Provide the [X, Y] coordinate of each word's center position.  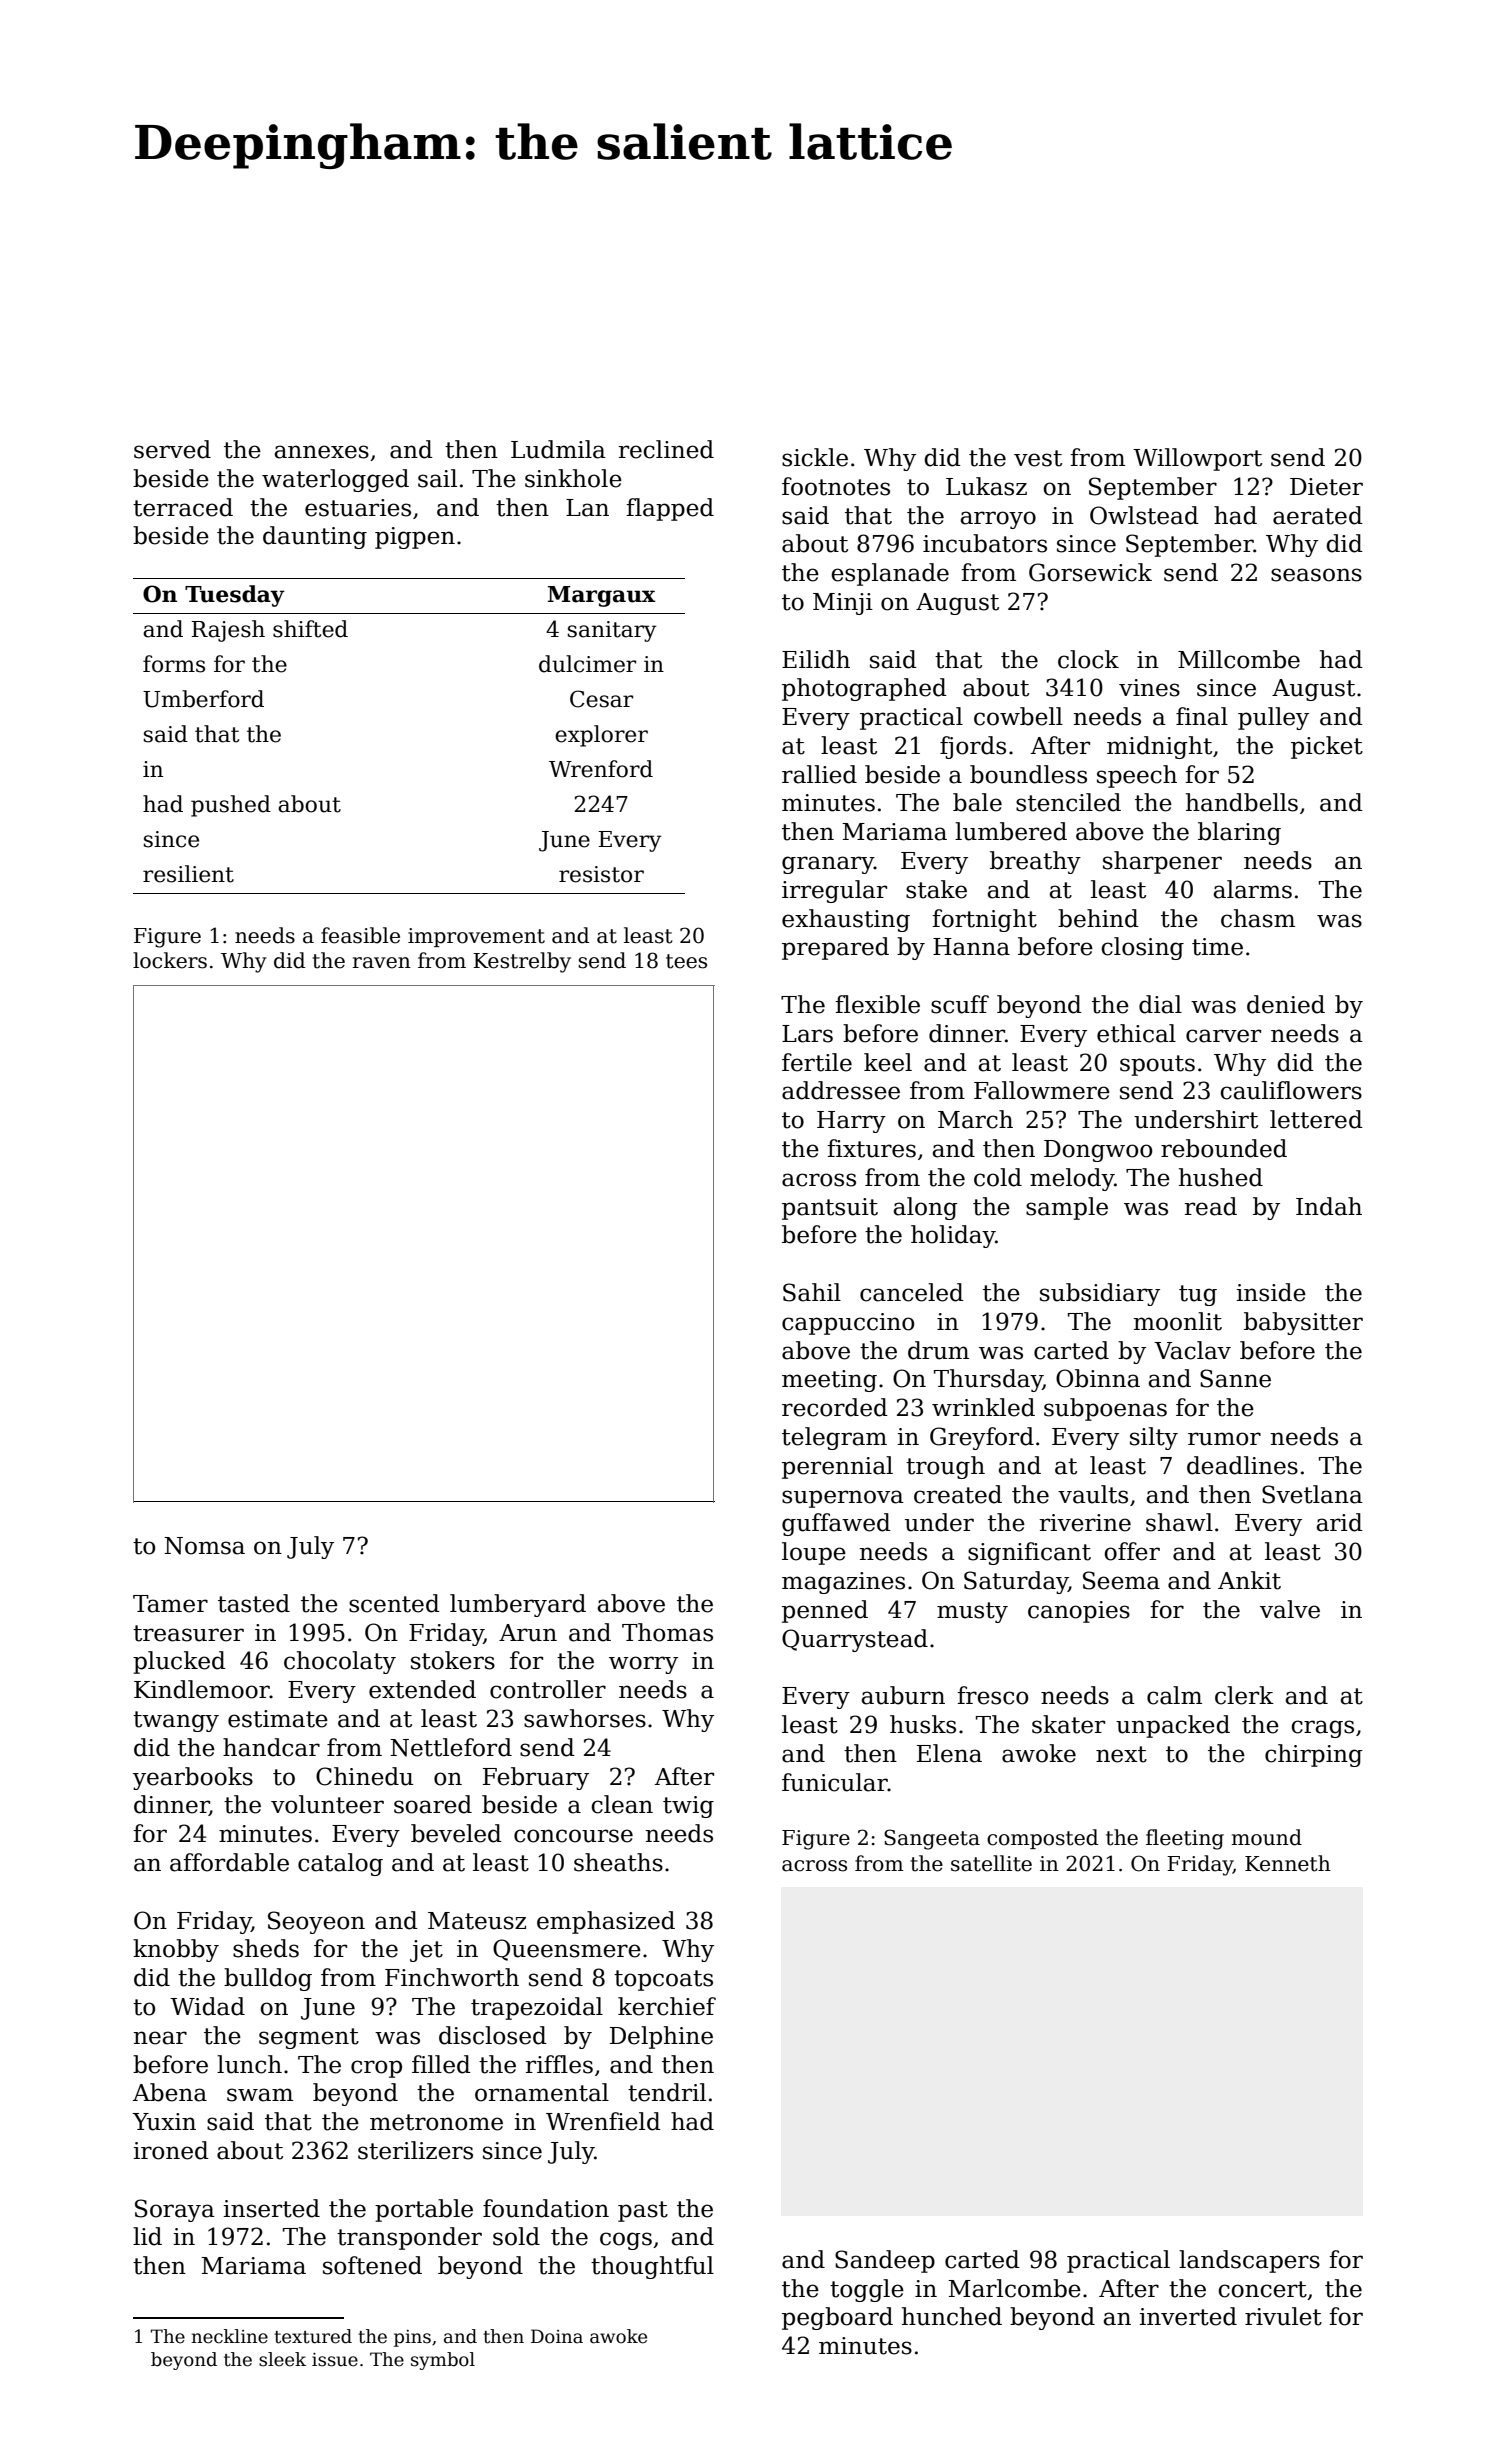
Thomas [667, 1632]
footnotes [836, 486]
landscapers [1249, 2261]
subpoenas [1105, 1409]
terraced [183, 507]
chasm [1258, 918]
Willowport [1197, 459]
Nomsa [204, 1546]
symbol [443, 2361]
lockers [170, 960]
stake [936, 889]
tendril [667, 2092]
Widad [207, 2006]
